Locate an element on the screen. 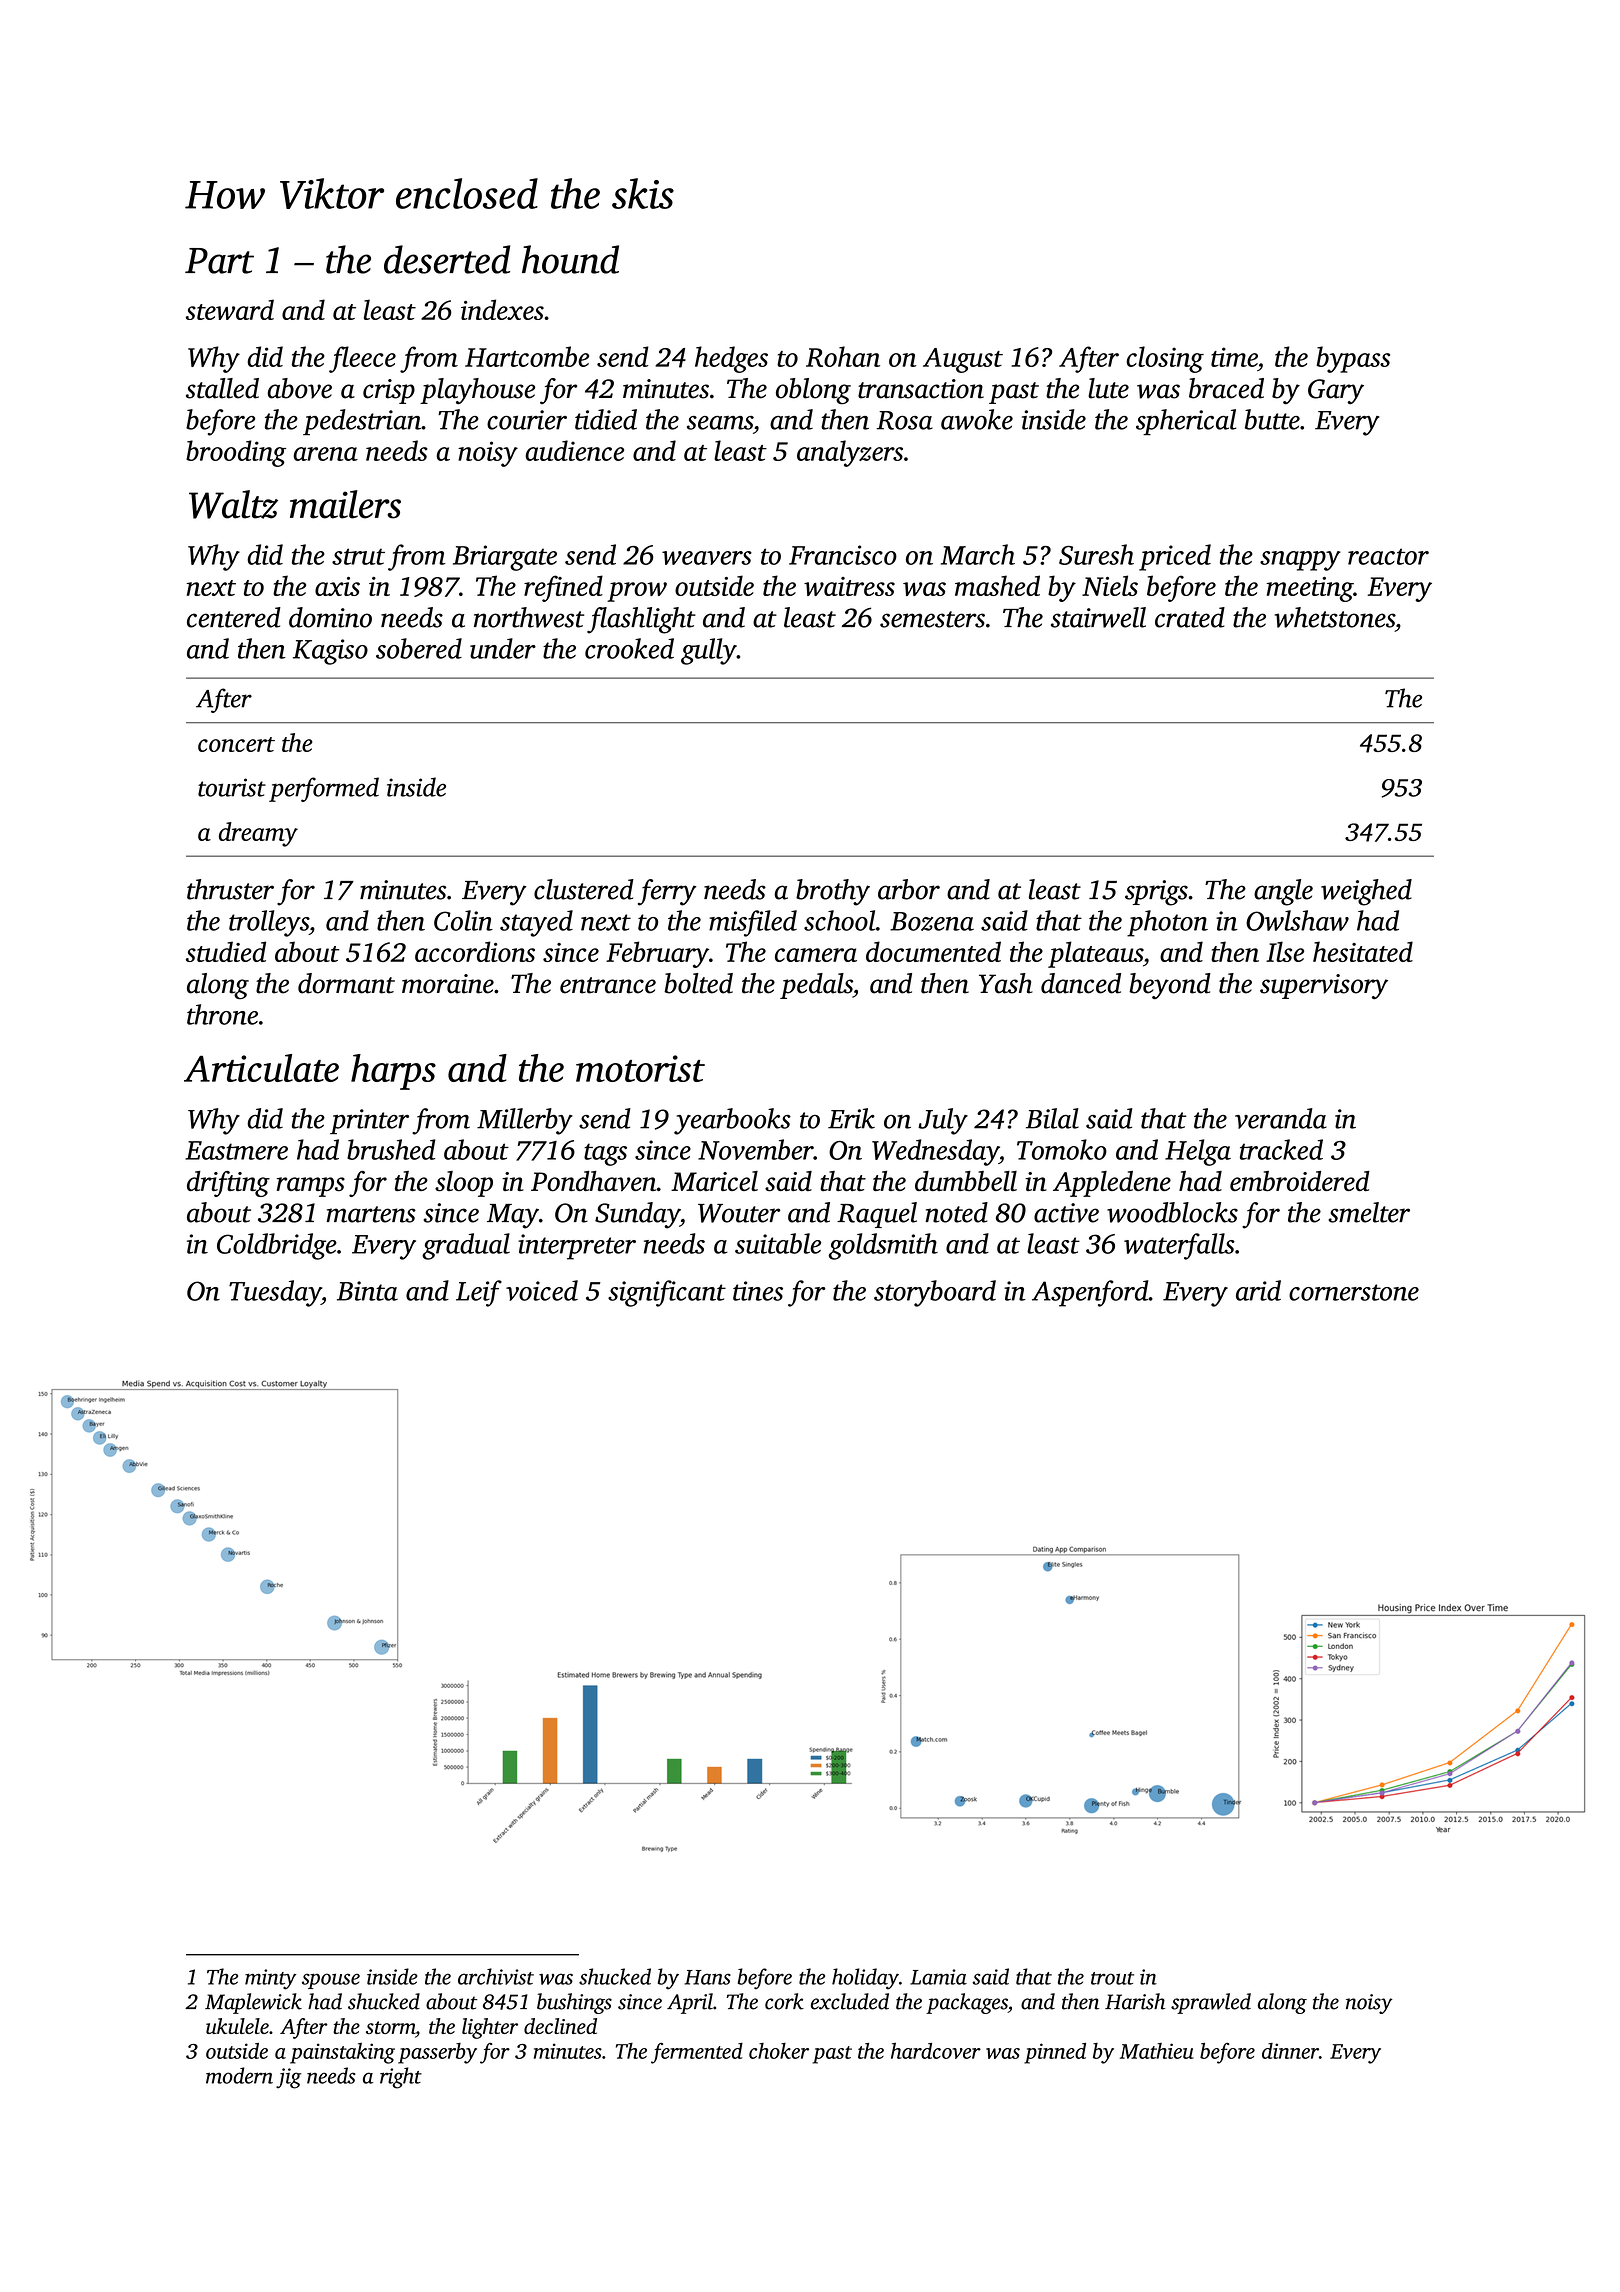 The width and height of the screenshot is (1620, 2292). holiday is located at coordinates (865, 1979).
